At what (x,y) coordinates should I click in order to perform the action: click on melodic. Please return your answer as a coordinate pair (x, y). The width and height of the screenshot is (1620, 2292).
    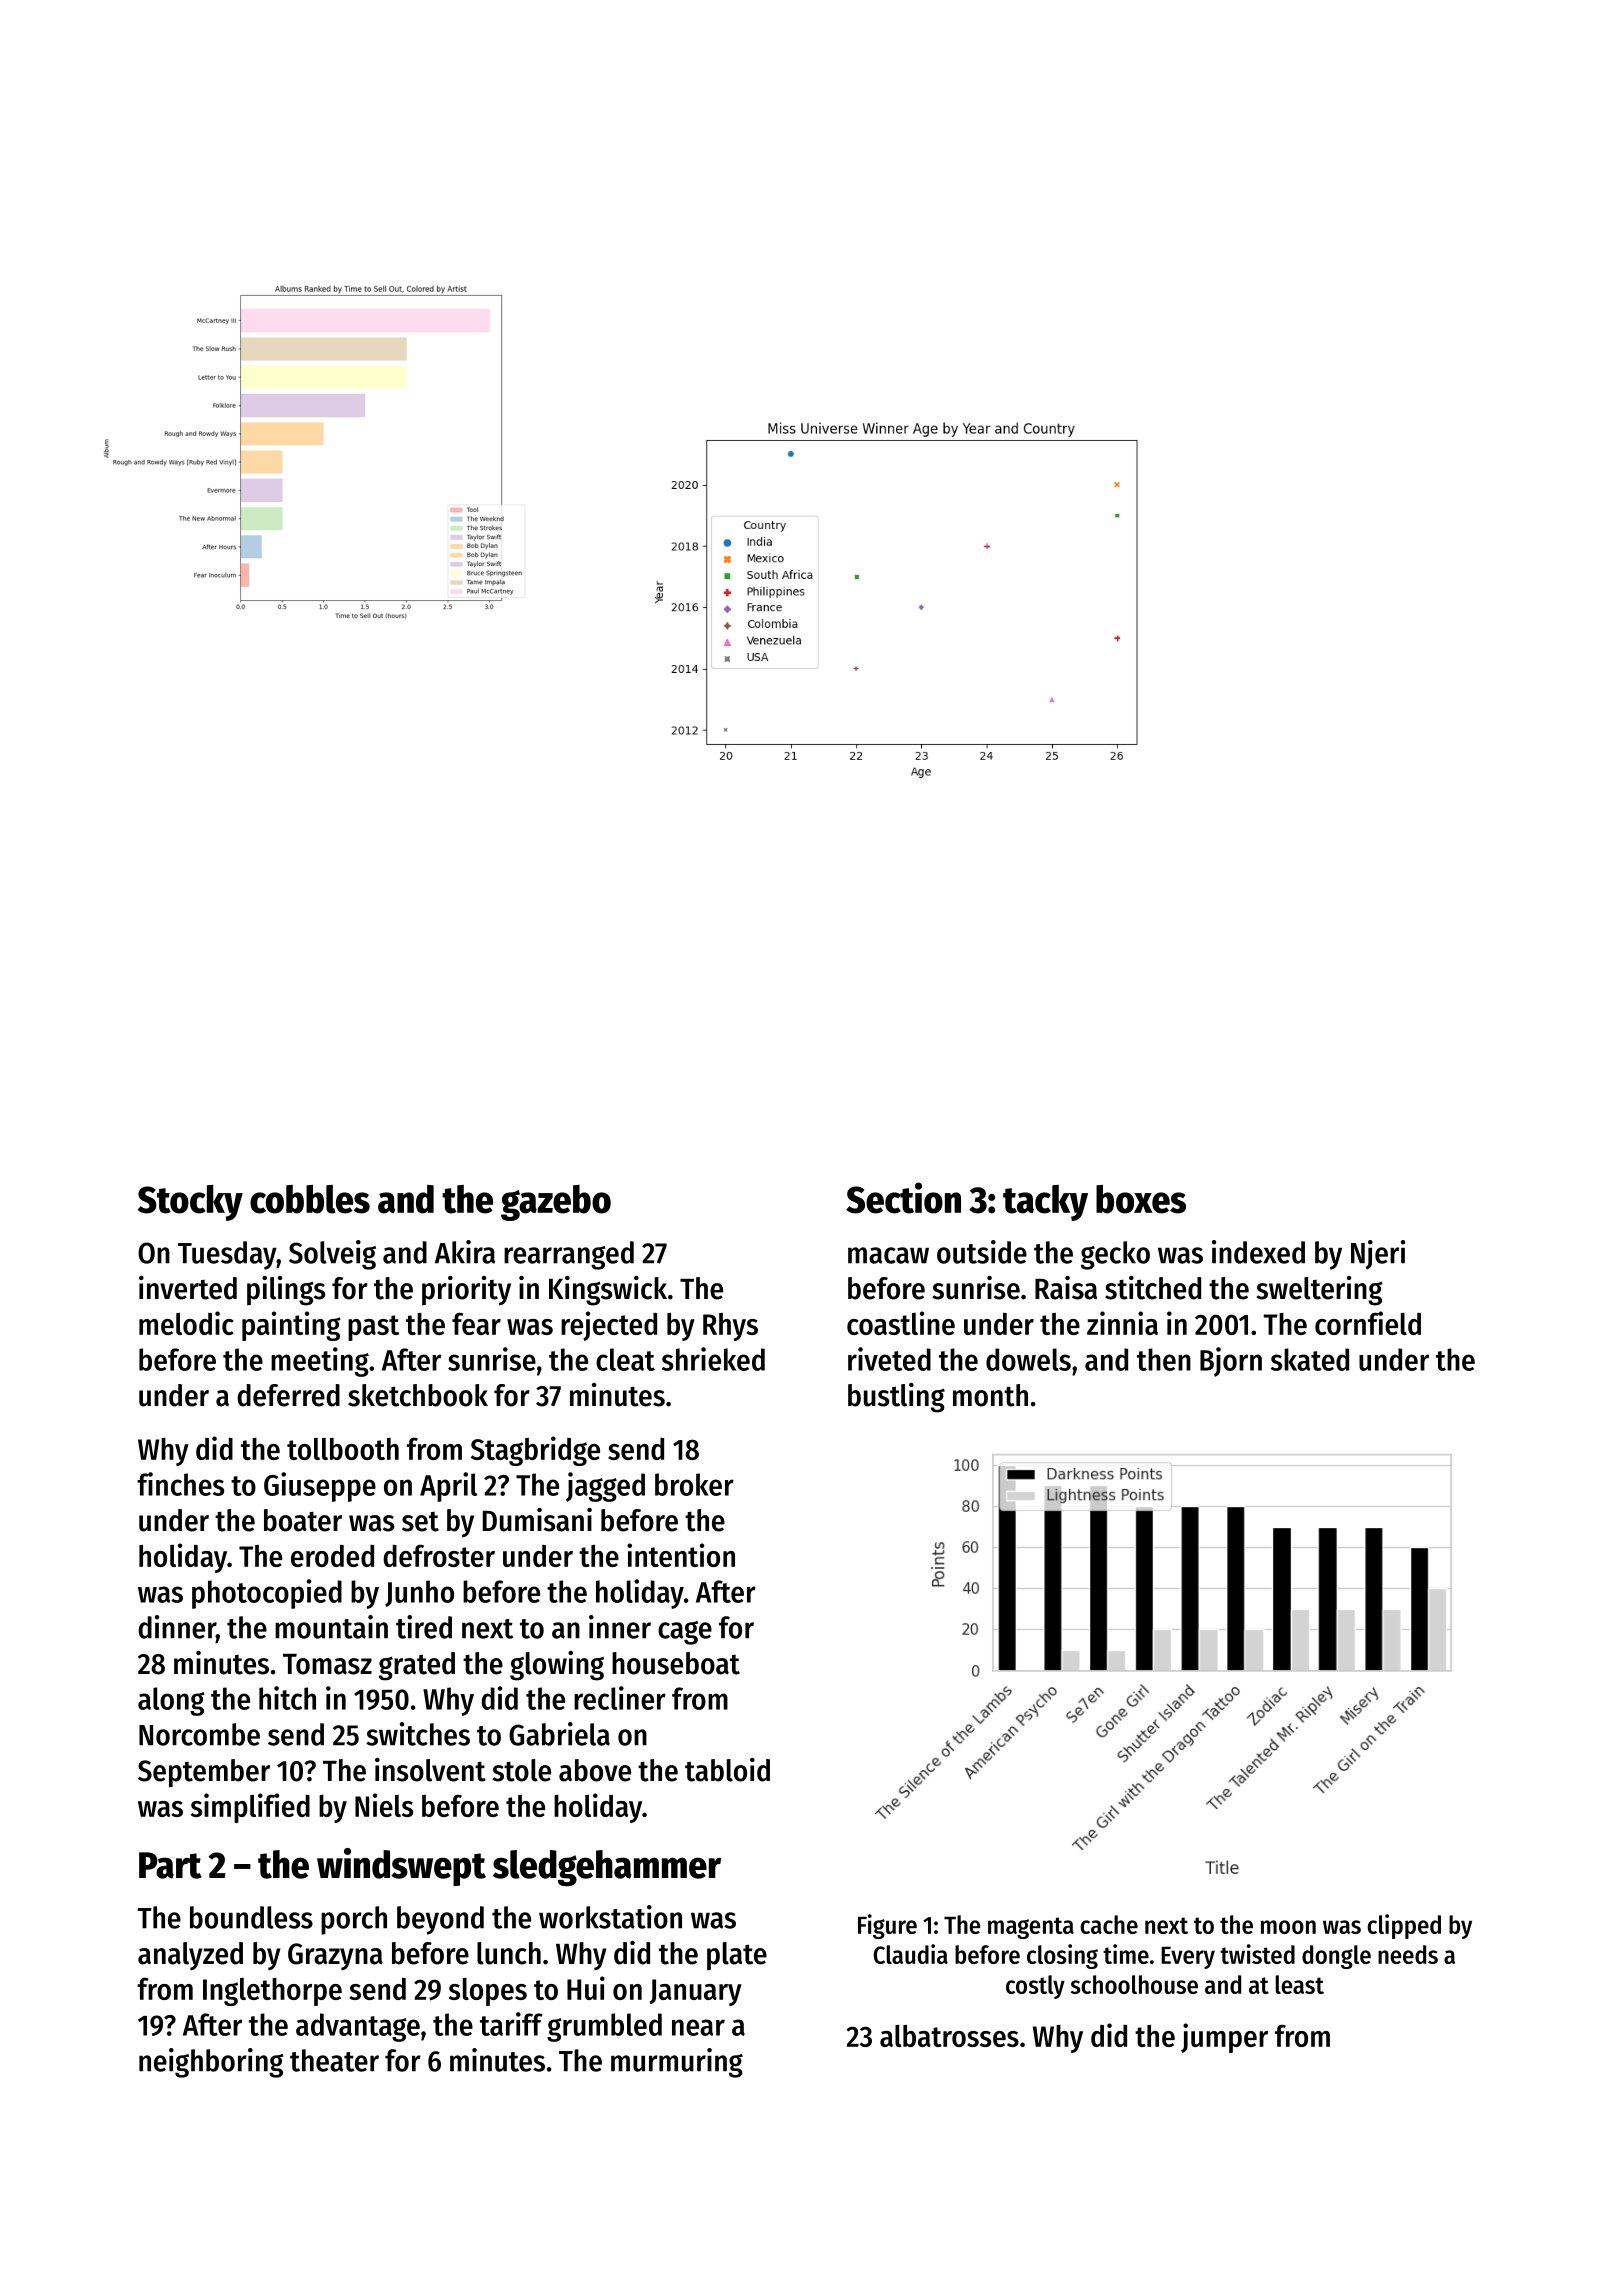
    Looking at the image, I should click on (186, 1323).
